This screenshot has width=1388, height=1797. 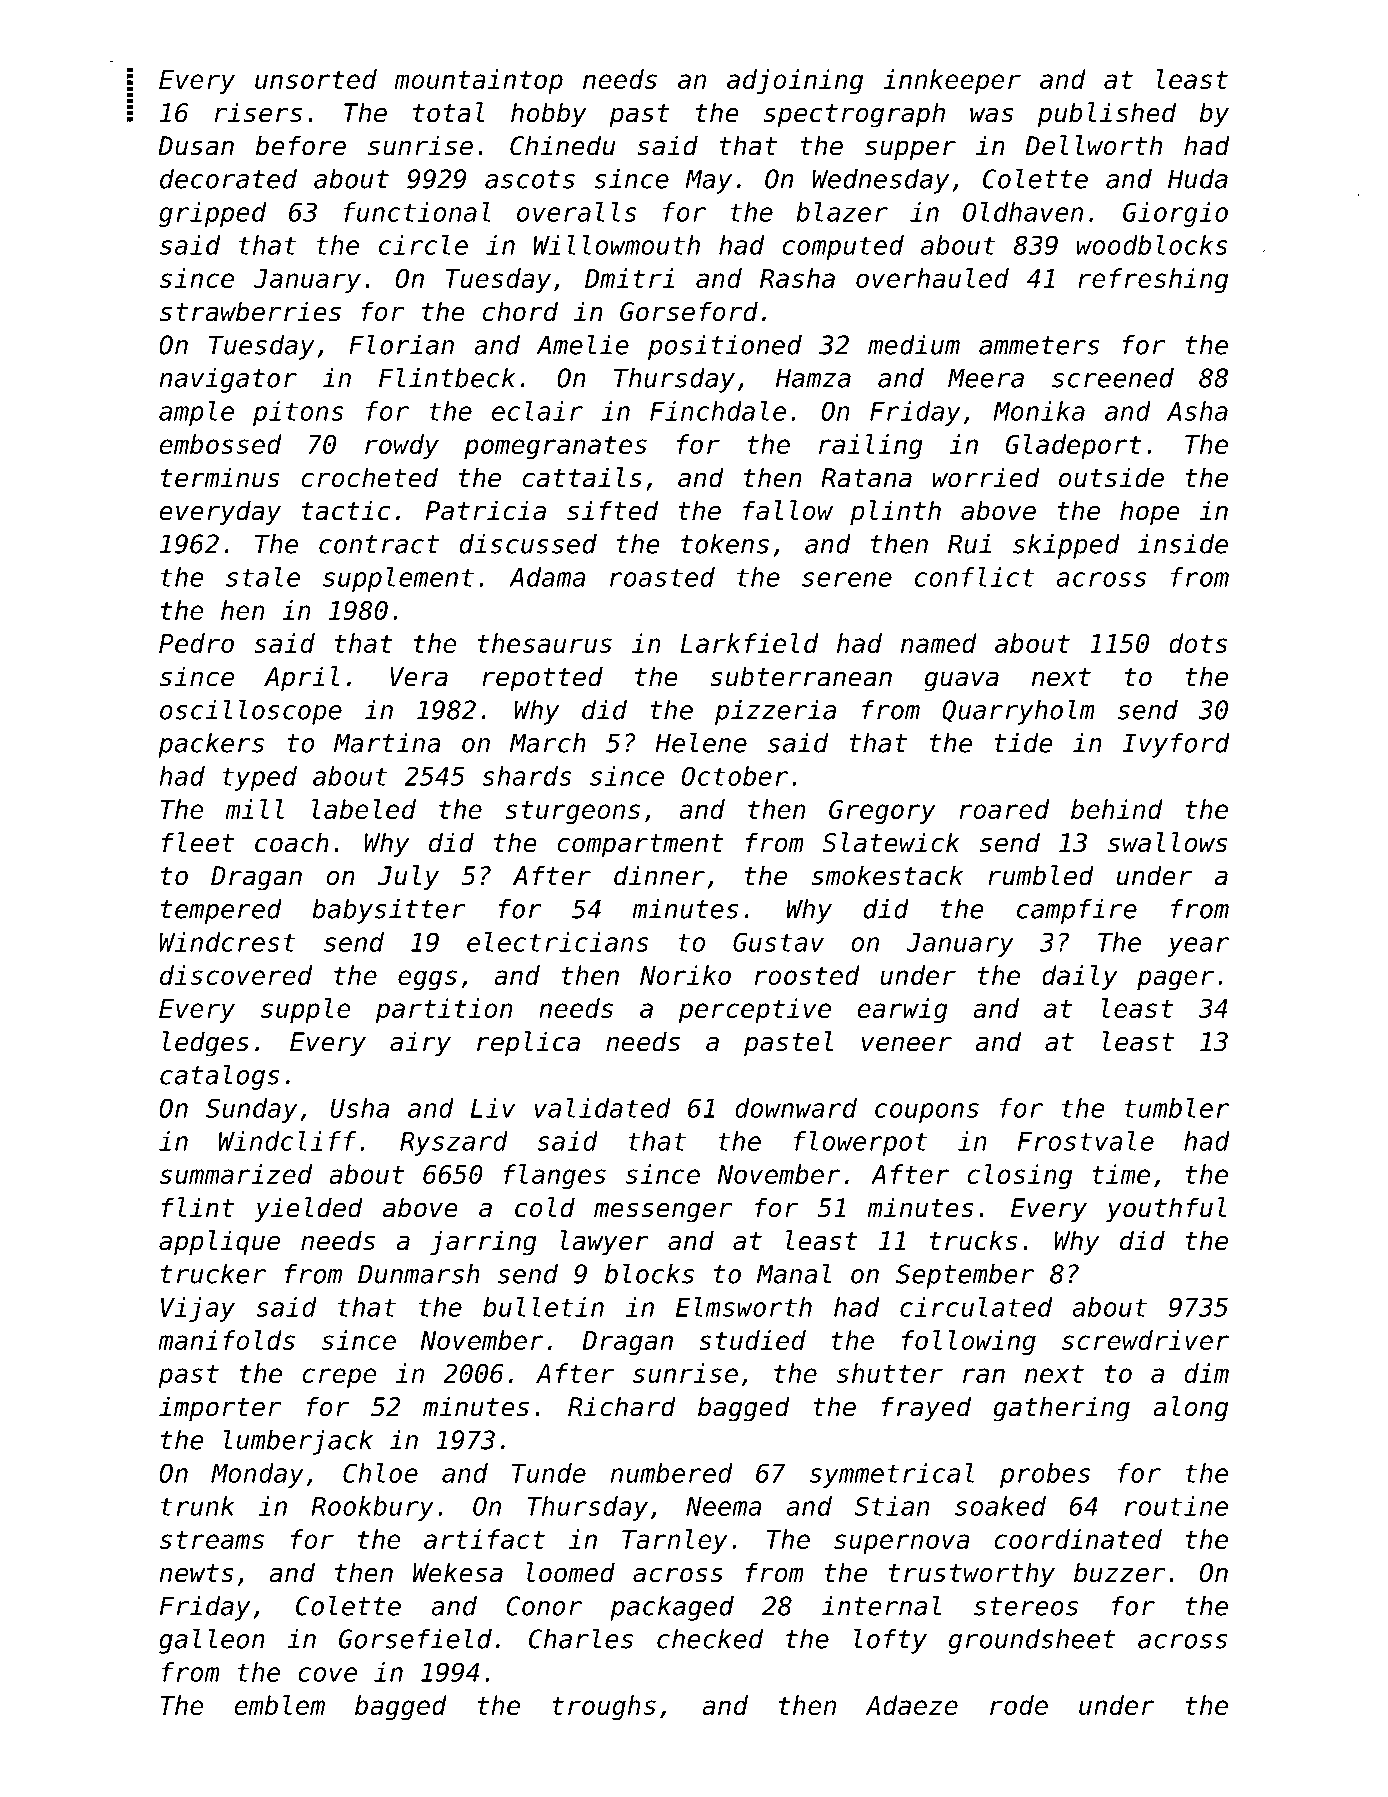 I want to click on streams, so click(x=212, y=1540).
